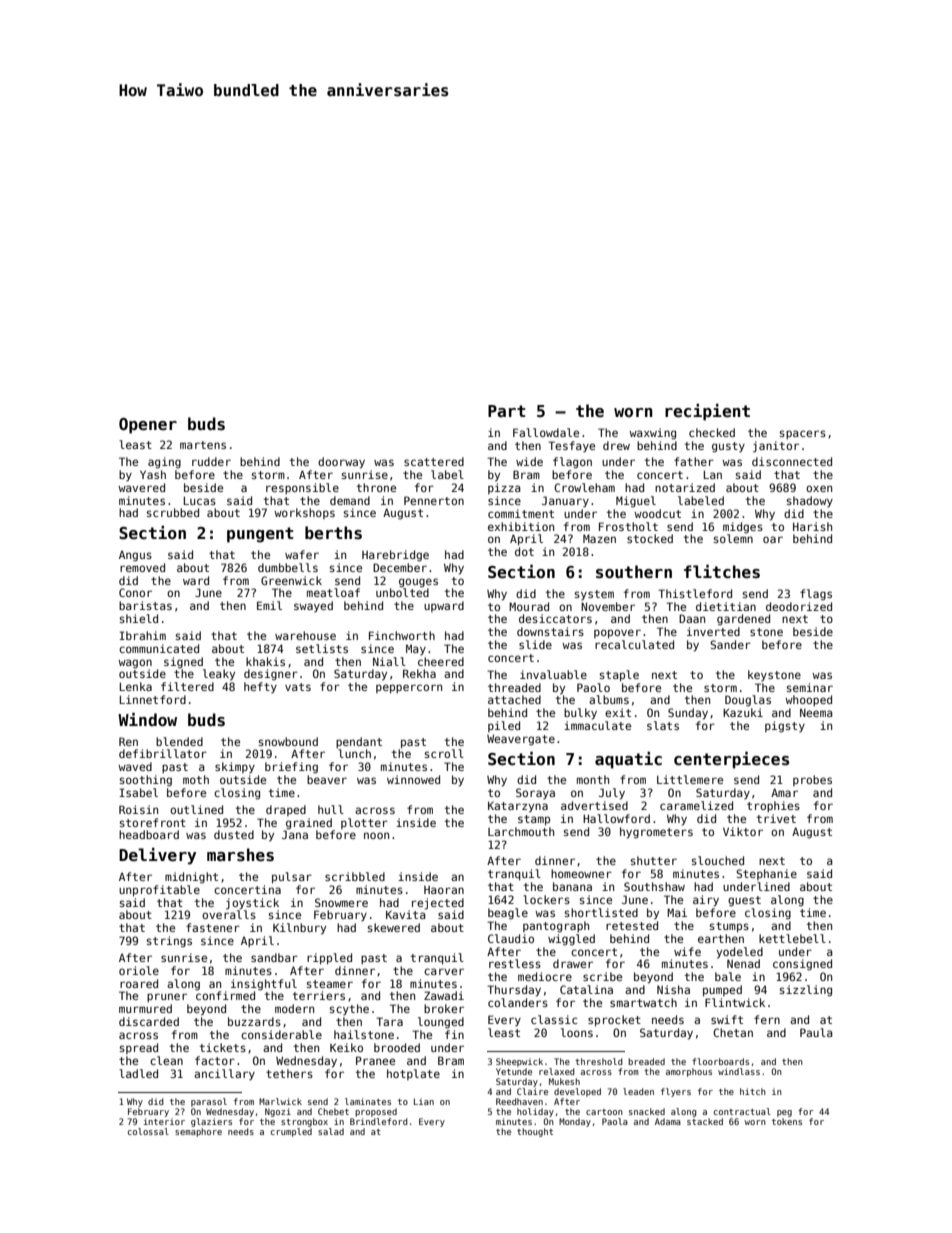  I want to click on Larchmouth, so click(521, 831).
